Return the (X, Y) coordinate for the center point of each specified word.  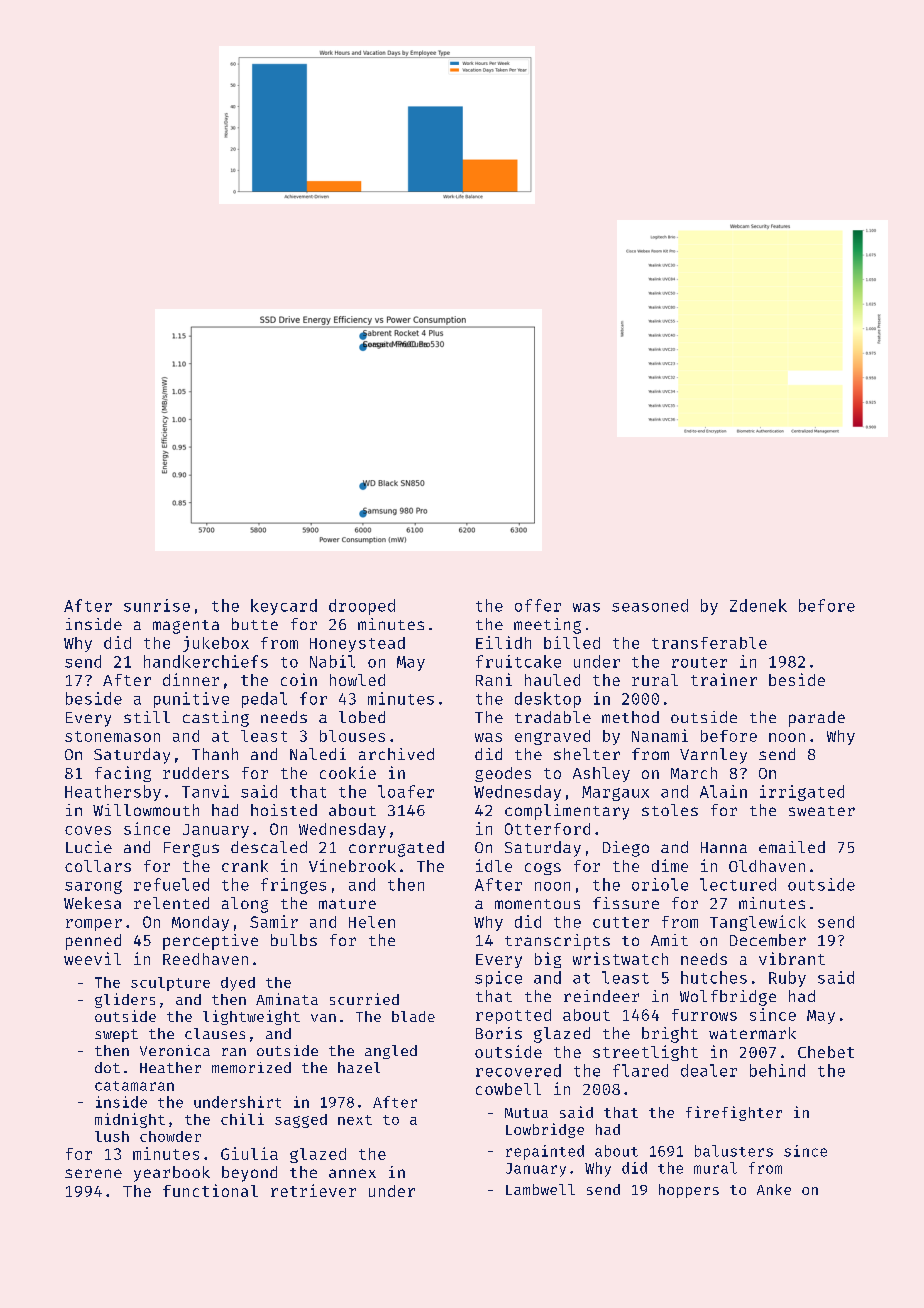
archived (396, 754)
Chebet (826, 1052)
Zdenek (758, 605)
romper (94, 925)
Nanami (660, 735)
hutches (714, 977)
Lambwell (540, 1189)
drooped (362, 607)
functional (210, 1190)
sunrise (157, 605)
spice (498, 979)
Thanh (215, 754)
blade (413, 1016)
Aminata (287, 999)
